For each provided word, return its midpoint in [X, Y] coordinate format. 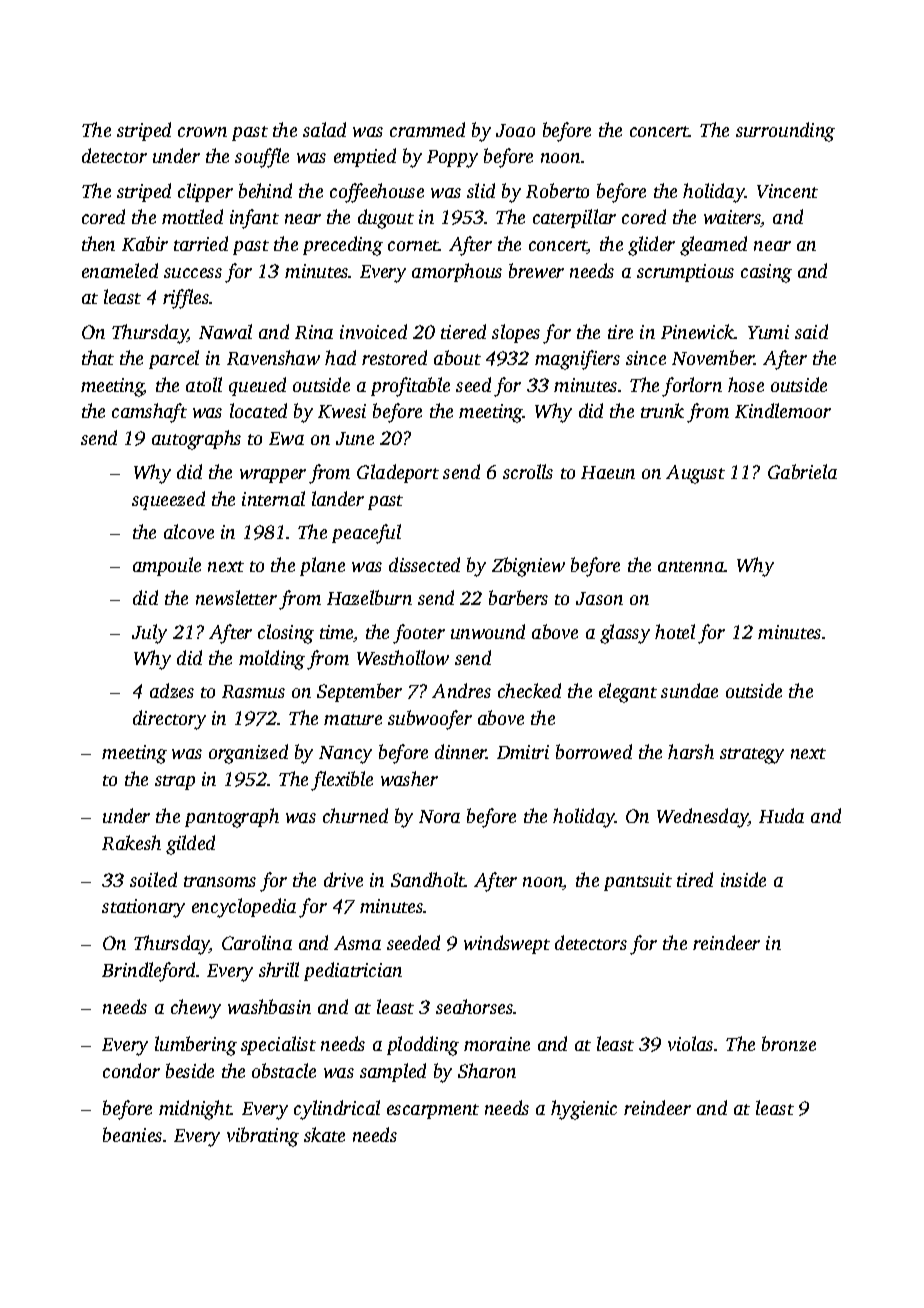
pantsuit [638, 882]
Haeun [608, 472]
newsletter [236, 597]
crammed [427, 129]
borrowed [594, 751]
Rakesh [131, 842]
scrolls [528, 471]
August [695, 474]
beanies [132, 1134]
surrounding [785, 132]
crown [202, 132]
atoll [204, 384]
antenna [691, 566]
